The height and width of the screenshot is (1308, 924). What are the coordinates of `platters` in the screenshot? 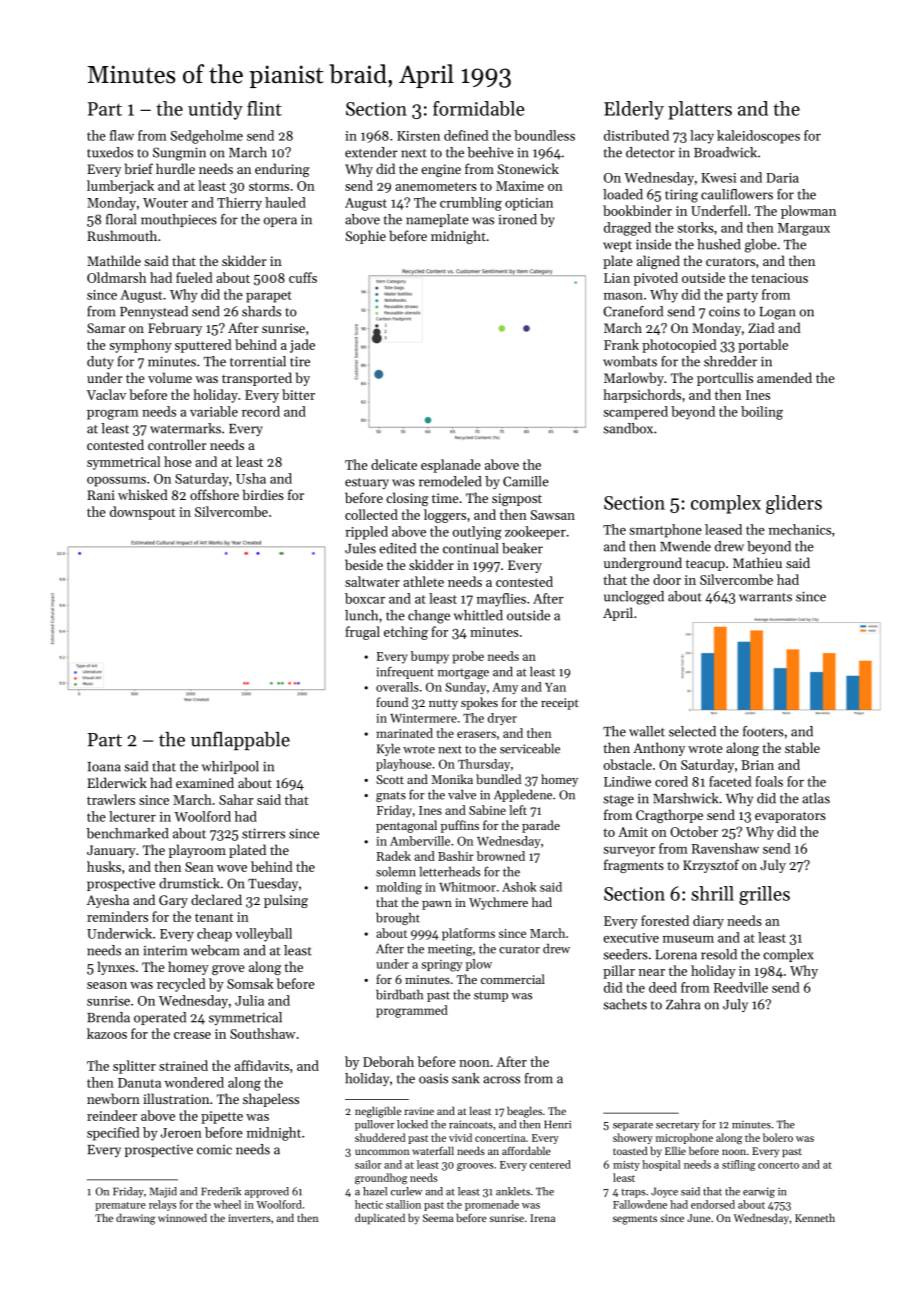 It's located at (700, 110).
